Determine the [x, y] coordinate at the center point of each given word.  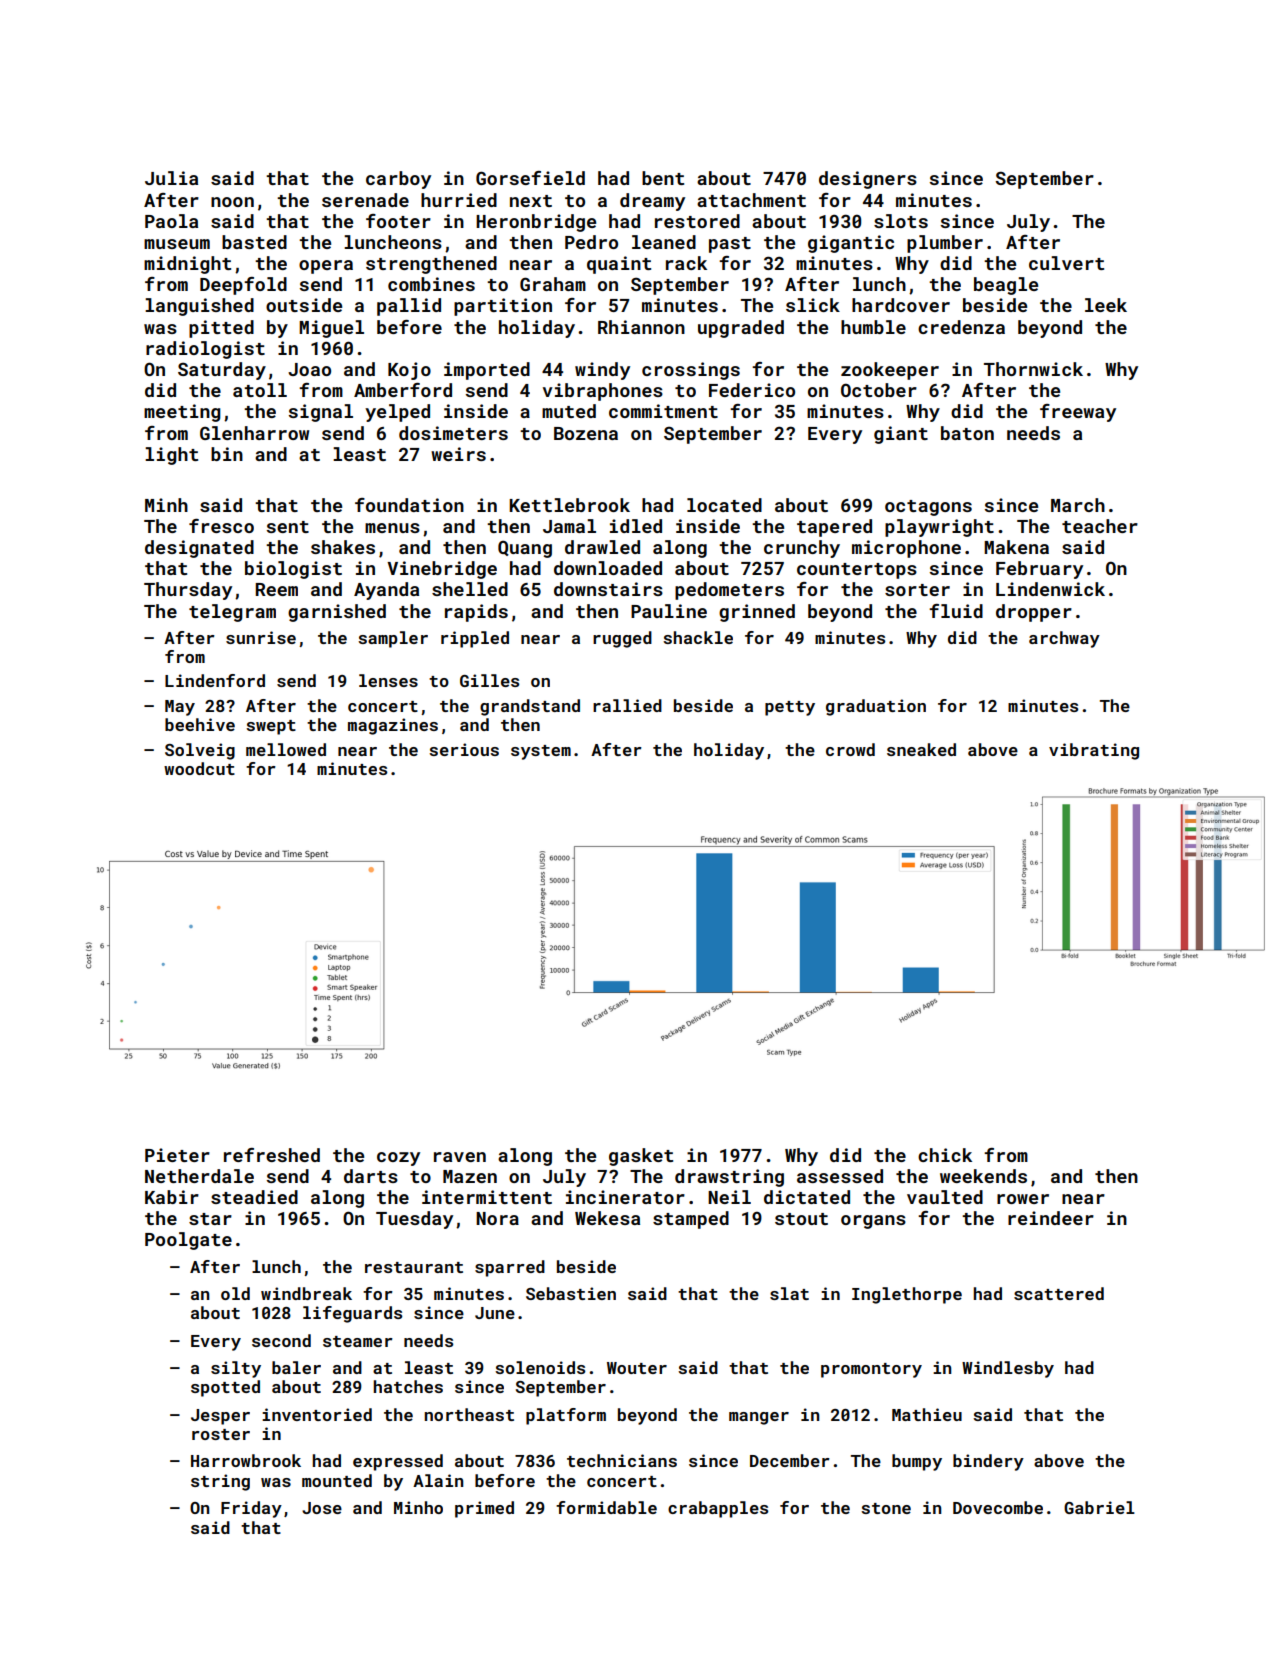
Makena [1016, 547]
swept [271, 727]
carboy [398, 180]
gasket [641, 1157]
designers [868, 180]
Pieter [177, 1155]
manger [759, 1418]
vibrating [1094, 751]
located [724, 505]
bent [663, 178]
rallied [627, 705]
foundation [409, 505]
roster [221, 1434]
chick [945, 1155]
